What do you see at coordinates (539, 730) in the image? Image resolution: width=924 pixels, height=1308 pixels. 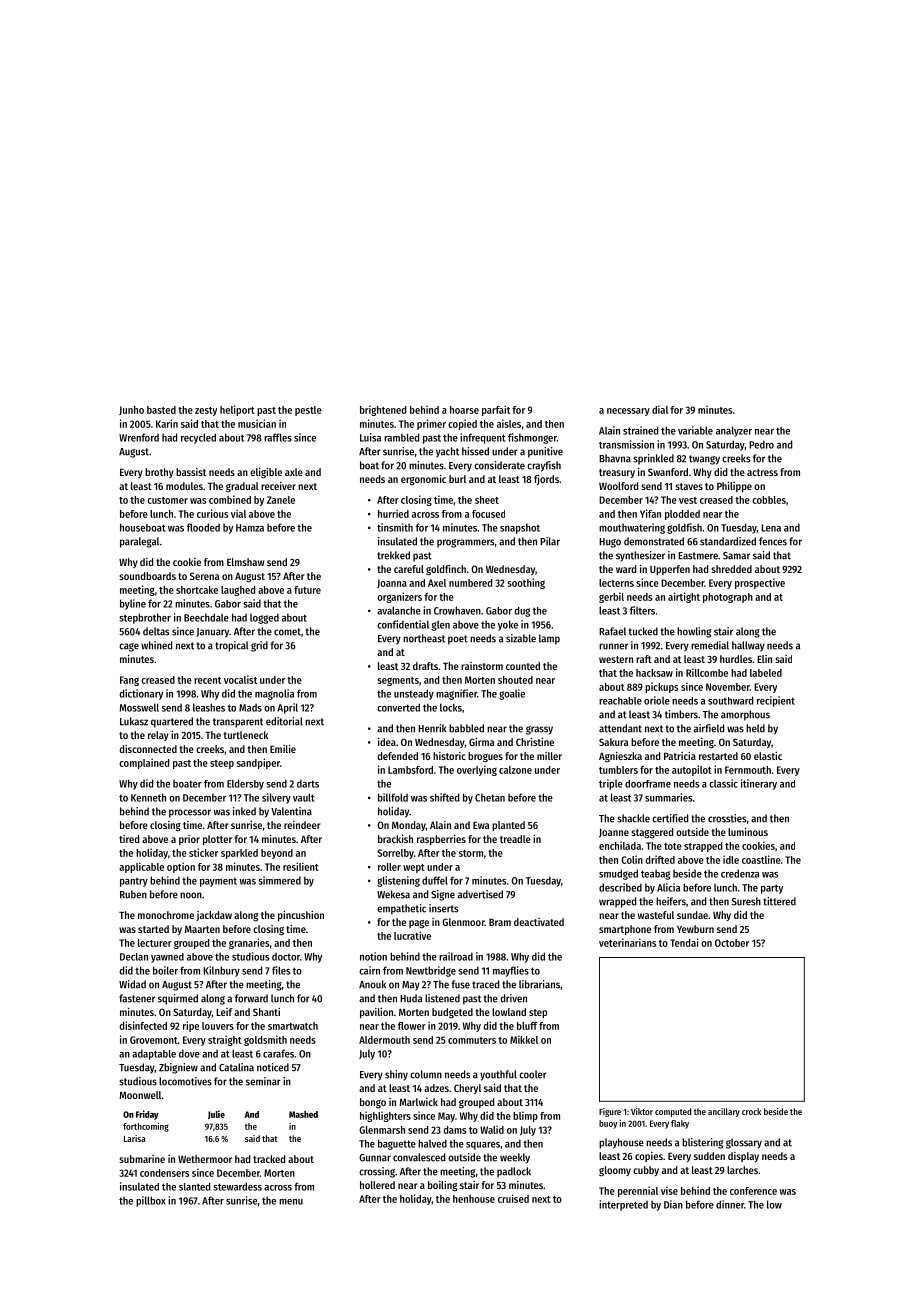 I see `grassy` at bounding box center [539, 730].
